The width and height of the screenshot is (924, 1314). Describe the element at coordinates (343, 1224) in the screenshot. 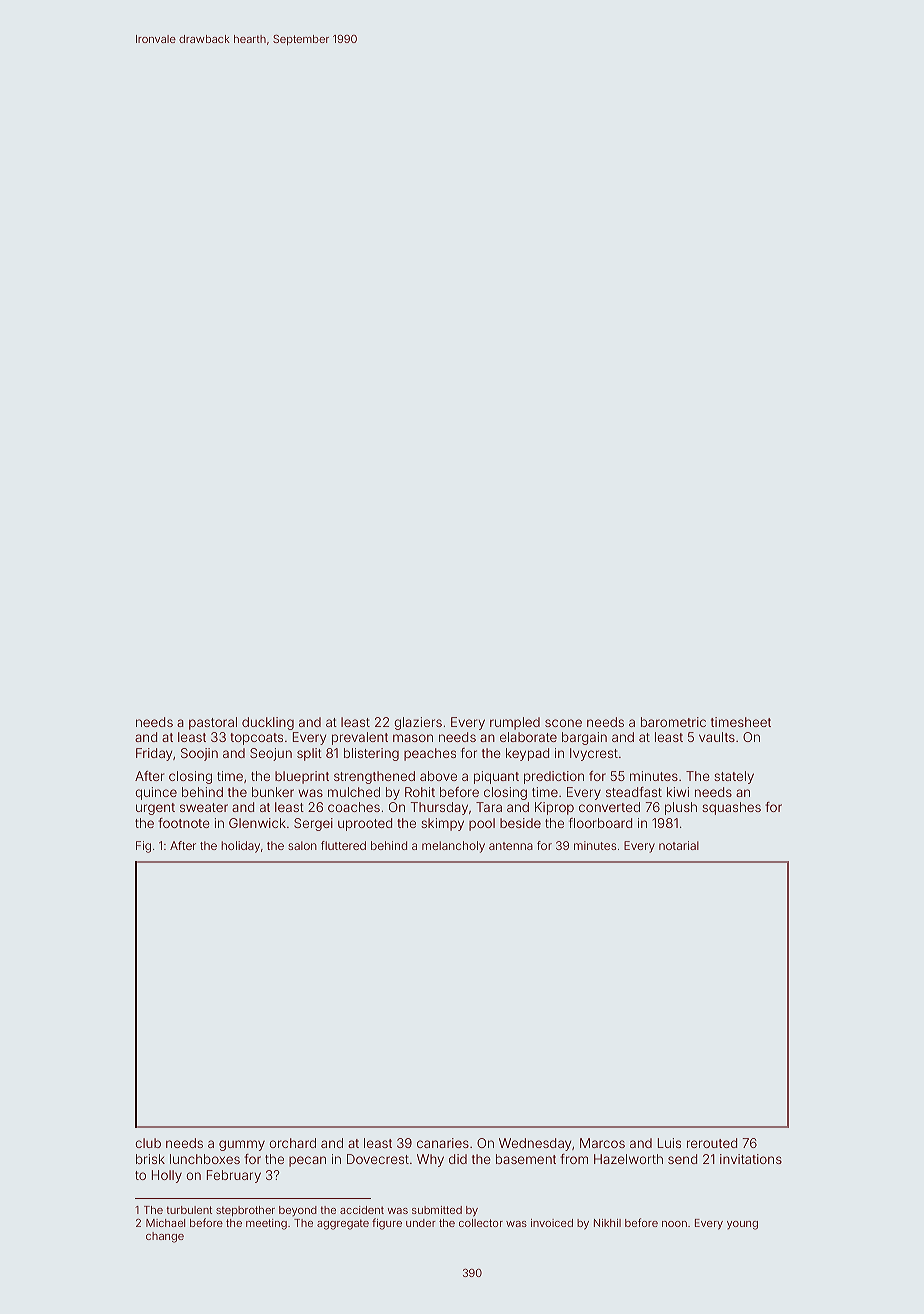

I see `aggregate` at that location.
